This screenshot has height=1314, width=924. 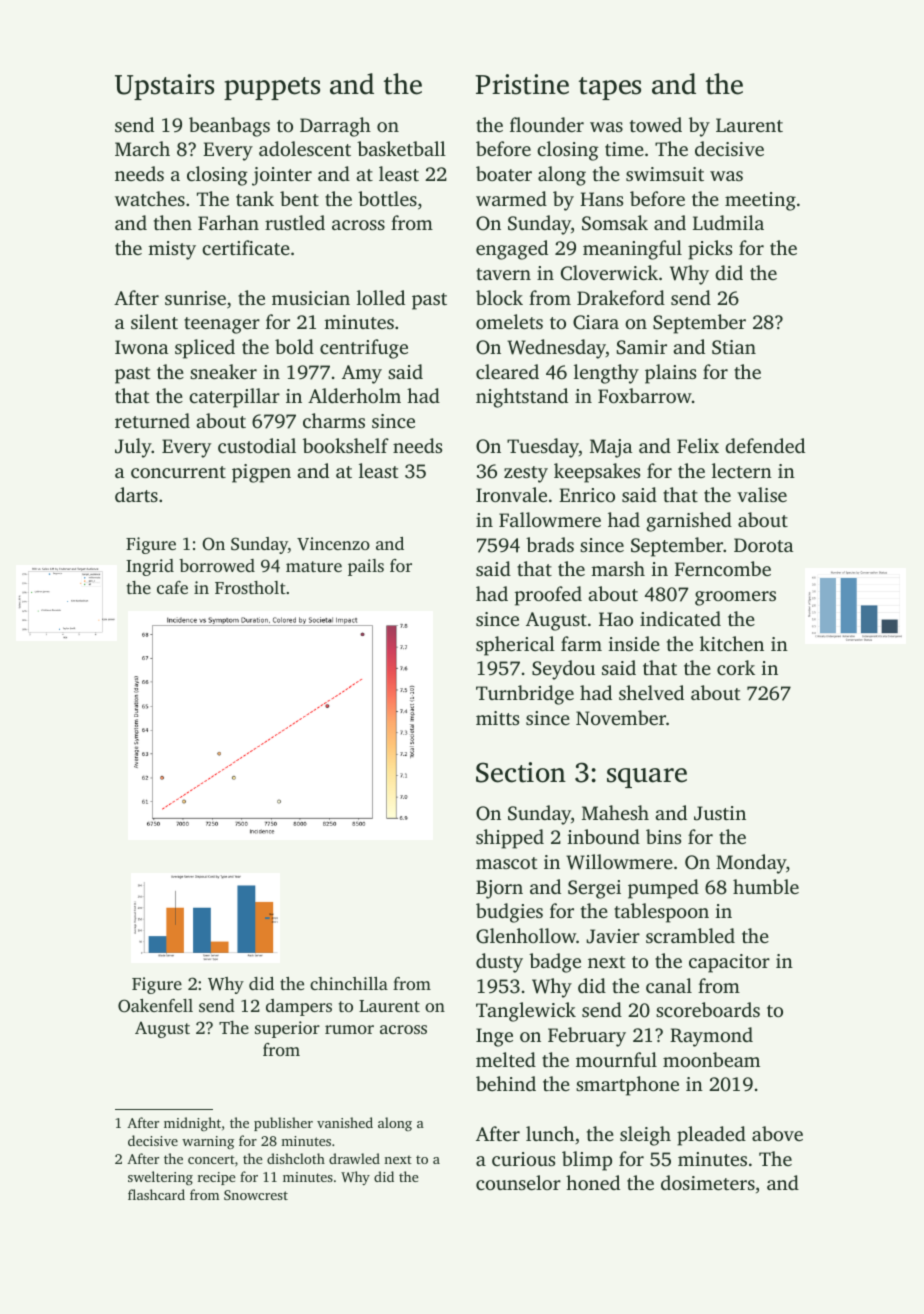 I want to click on tapes, so click(x=610, y=88).
